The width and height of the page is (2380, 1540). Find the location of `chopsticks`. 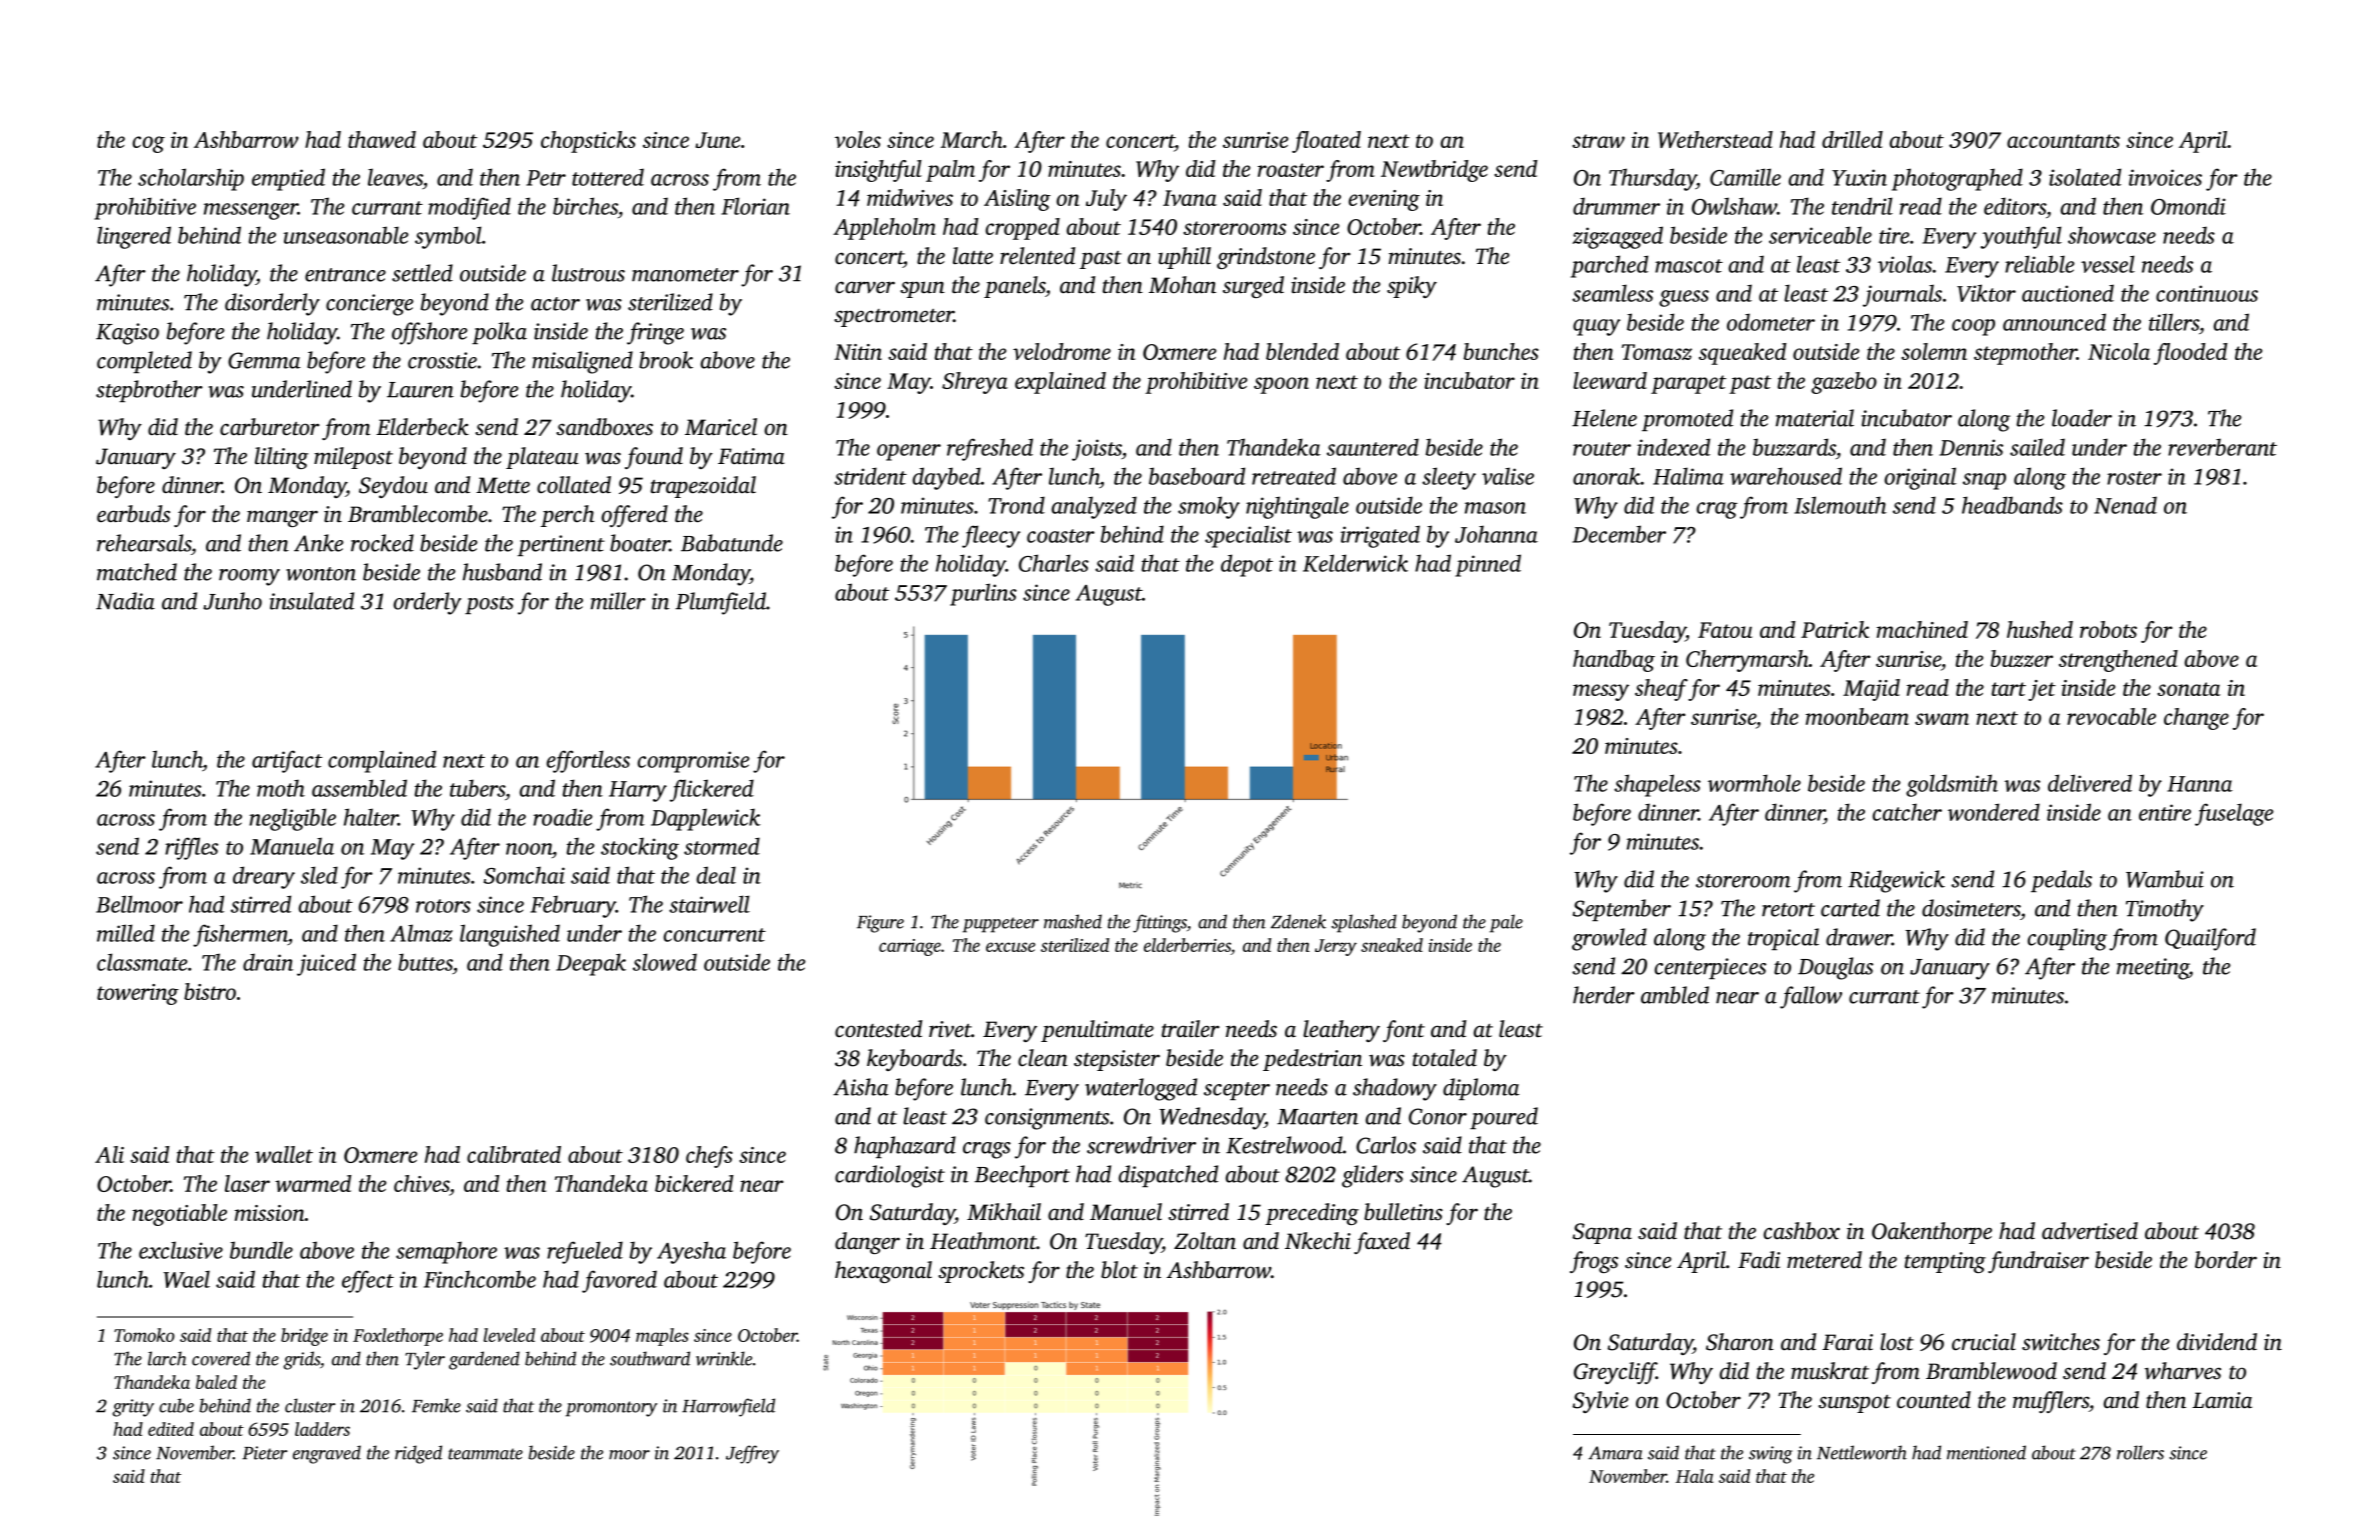

chopsticks is located at coordinates (588, 142).
